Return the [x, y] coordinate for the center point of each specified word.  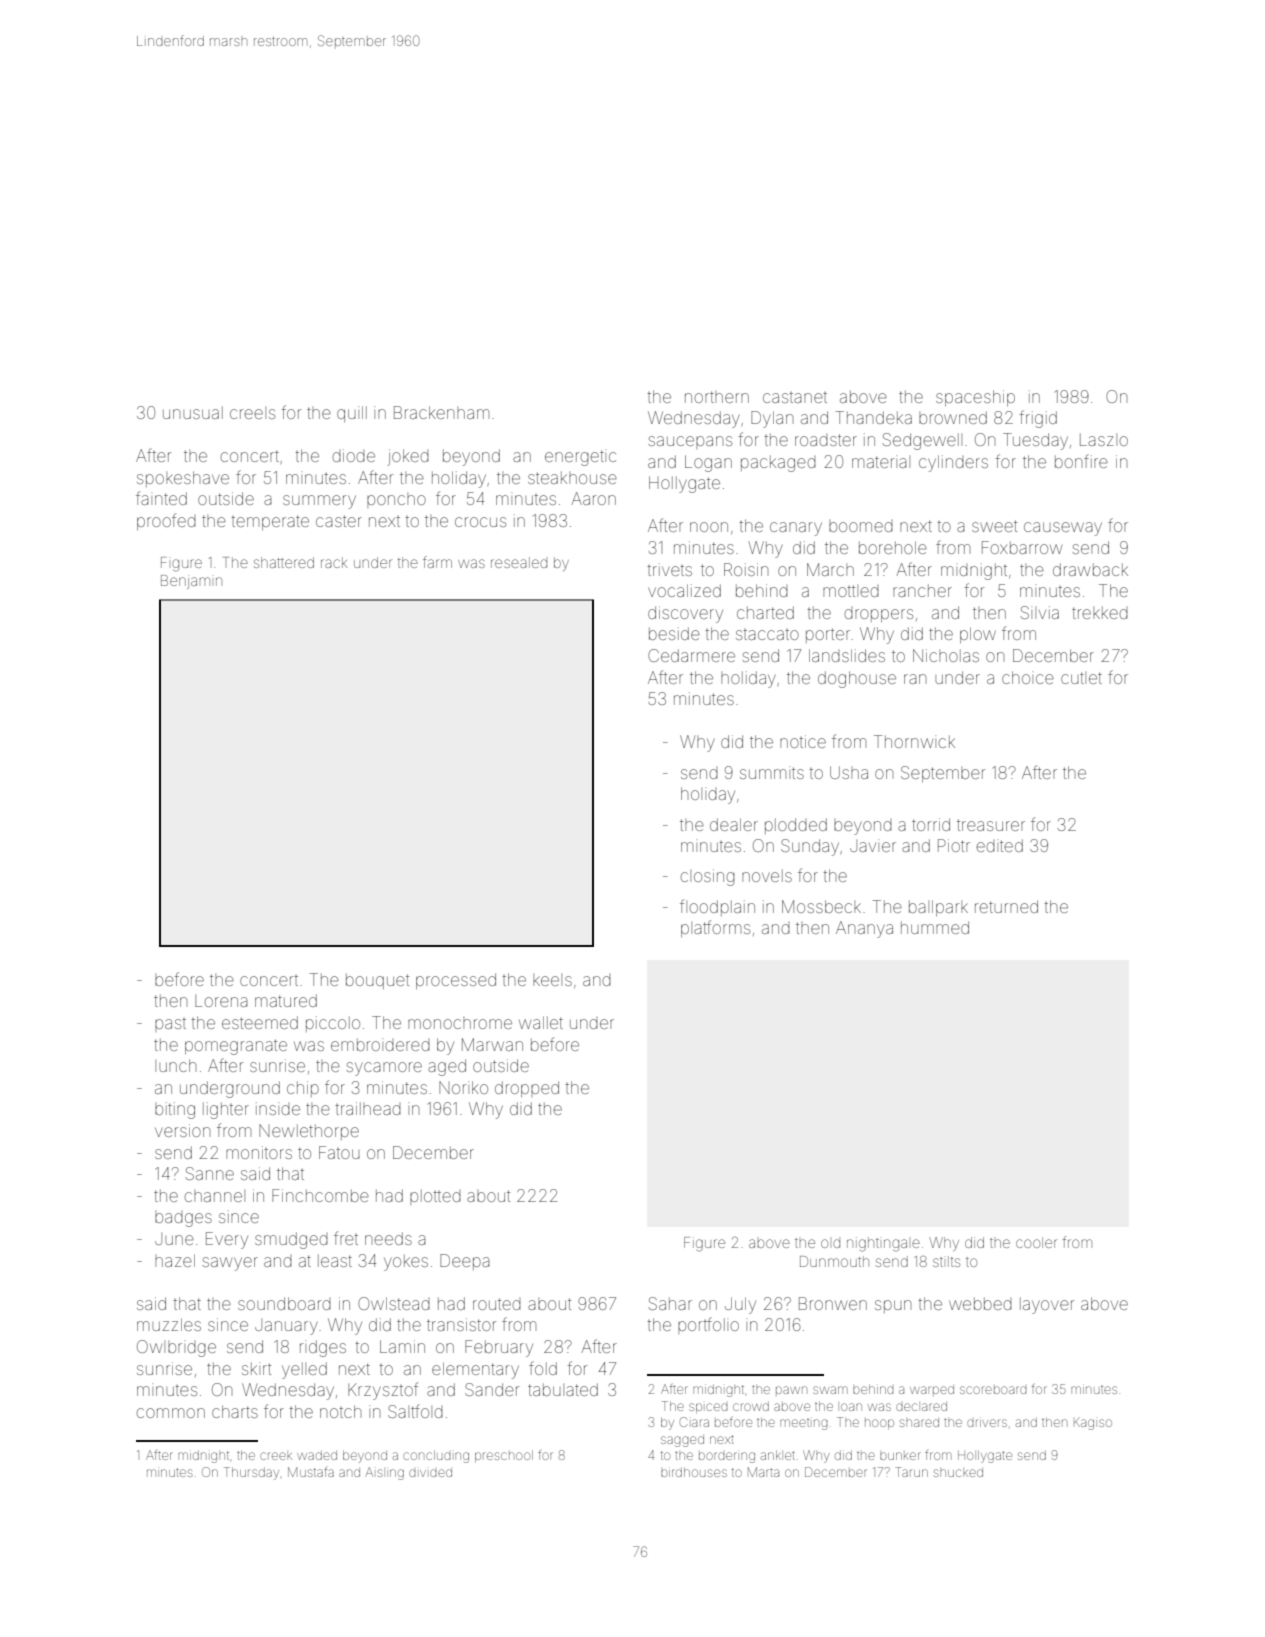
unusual [193, 412]
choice [1028, 677]
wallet [541, 1022]
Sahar [670, 1303]
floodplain [717, 907]
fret [346, 1238]
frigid [1038, 419]
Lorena [221, 1001]
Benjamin [191, 582]
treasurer [991, 825]
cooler [1036, 1242]
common [171, 1413]
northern [717, 397]
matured [286, 1000]
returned [1006, 906]
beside [674, 633]
